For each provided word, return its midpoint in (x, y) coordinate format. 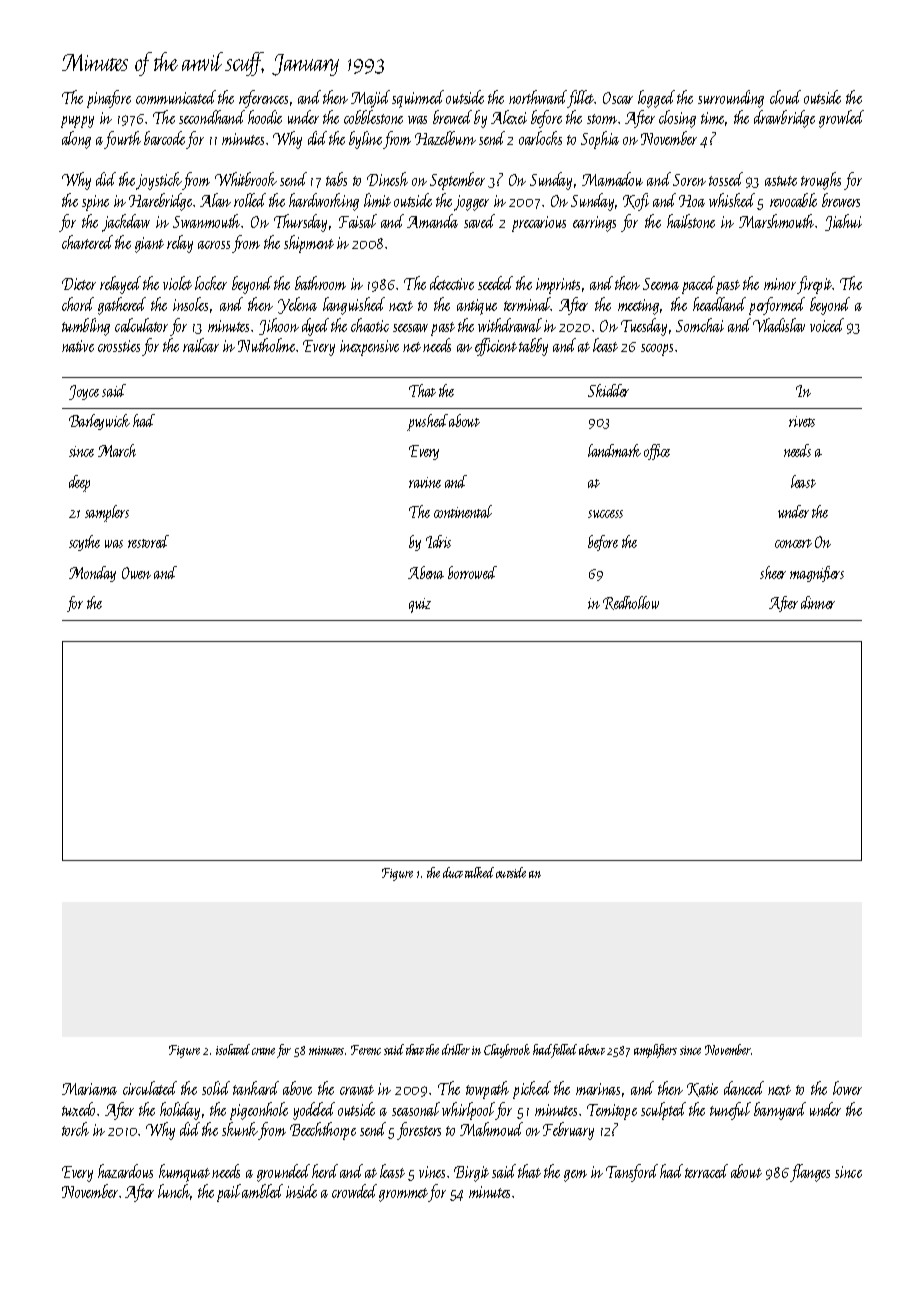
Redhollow (631, 603)
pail (229, 1193)
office (657, 452)
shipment (309, 244)
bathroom (320, 283)
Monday (92, 574)
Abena (426, 572)
